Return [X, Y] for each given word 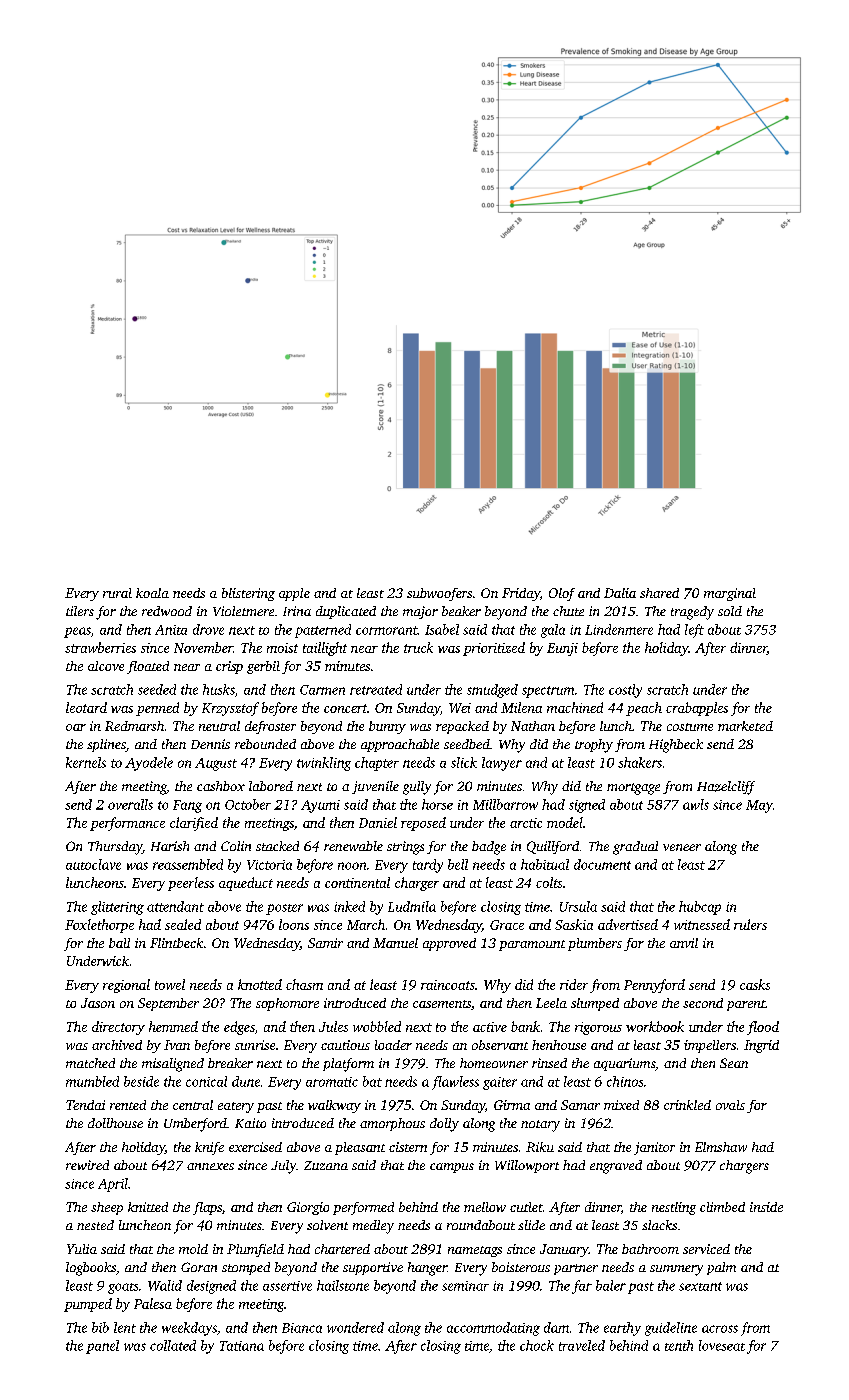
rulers [750, 924]
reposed [423, 824]
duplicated [346, 612]
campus [452, 1168]
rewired [87, 1165]
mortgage [633, 789]
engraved [616, 1167]
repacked [462, 727]
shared [659, 593]
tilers [80, 611]
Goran [199, 1267]
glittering [117, 908]
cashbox [221, 786]
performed [363, 1208]
